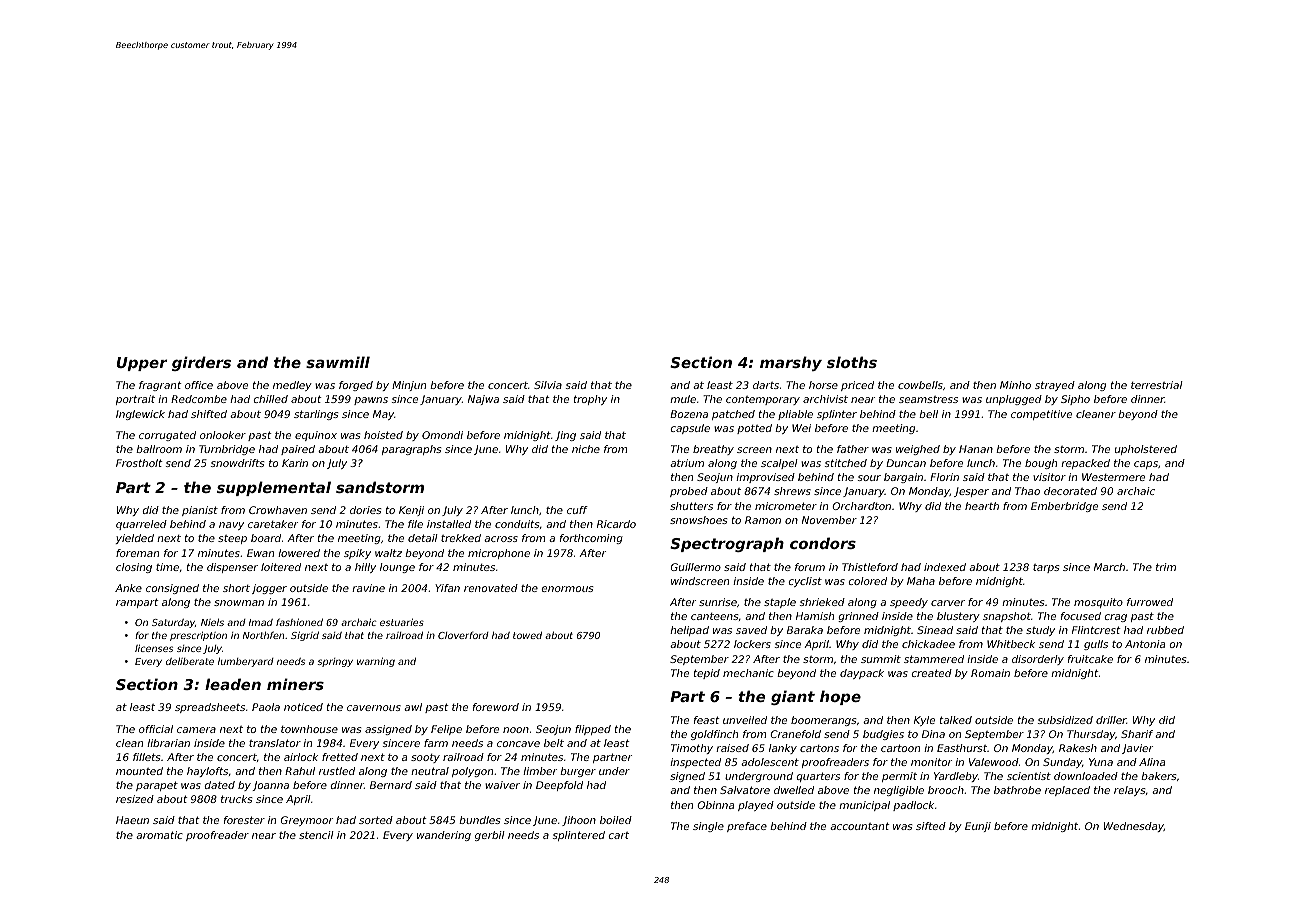 This screenshot has height=924, width=1308. Describe the element at coordinates (791, 363) in the screenshot. I see `marshy` at that location.
